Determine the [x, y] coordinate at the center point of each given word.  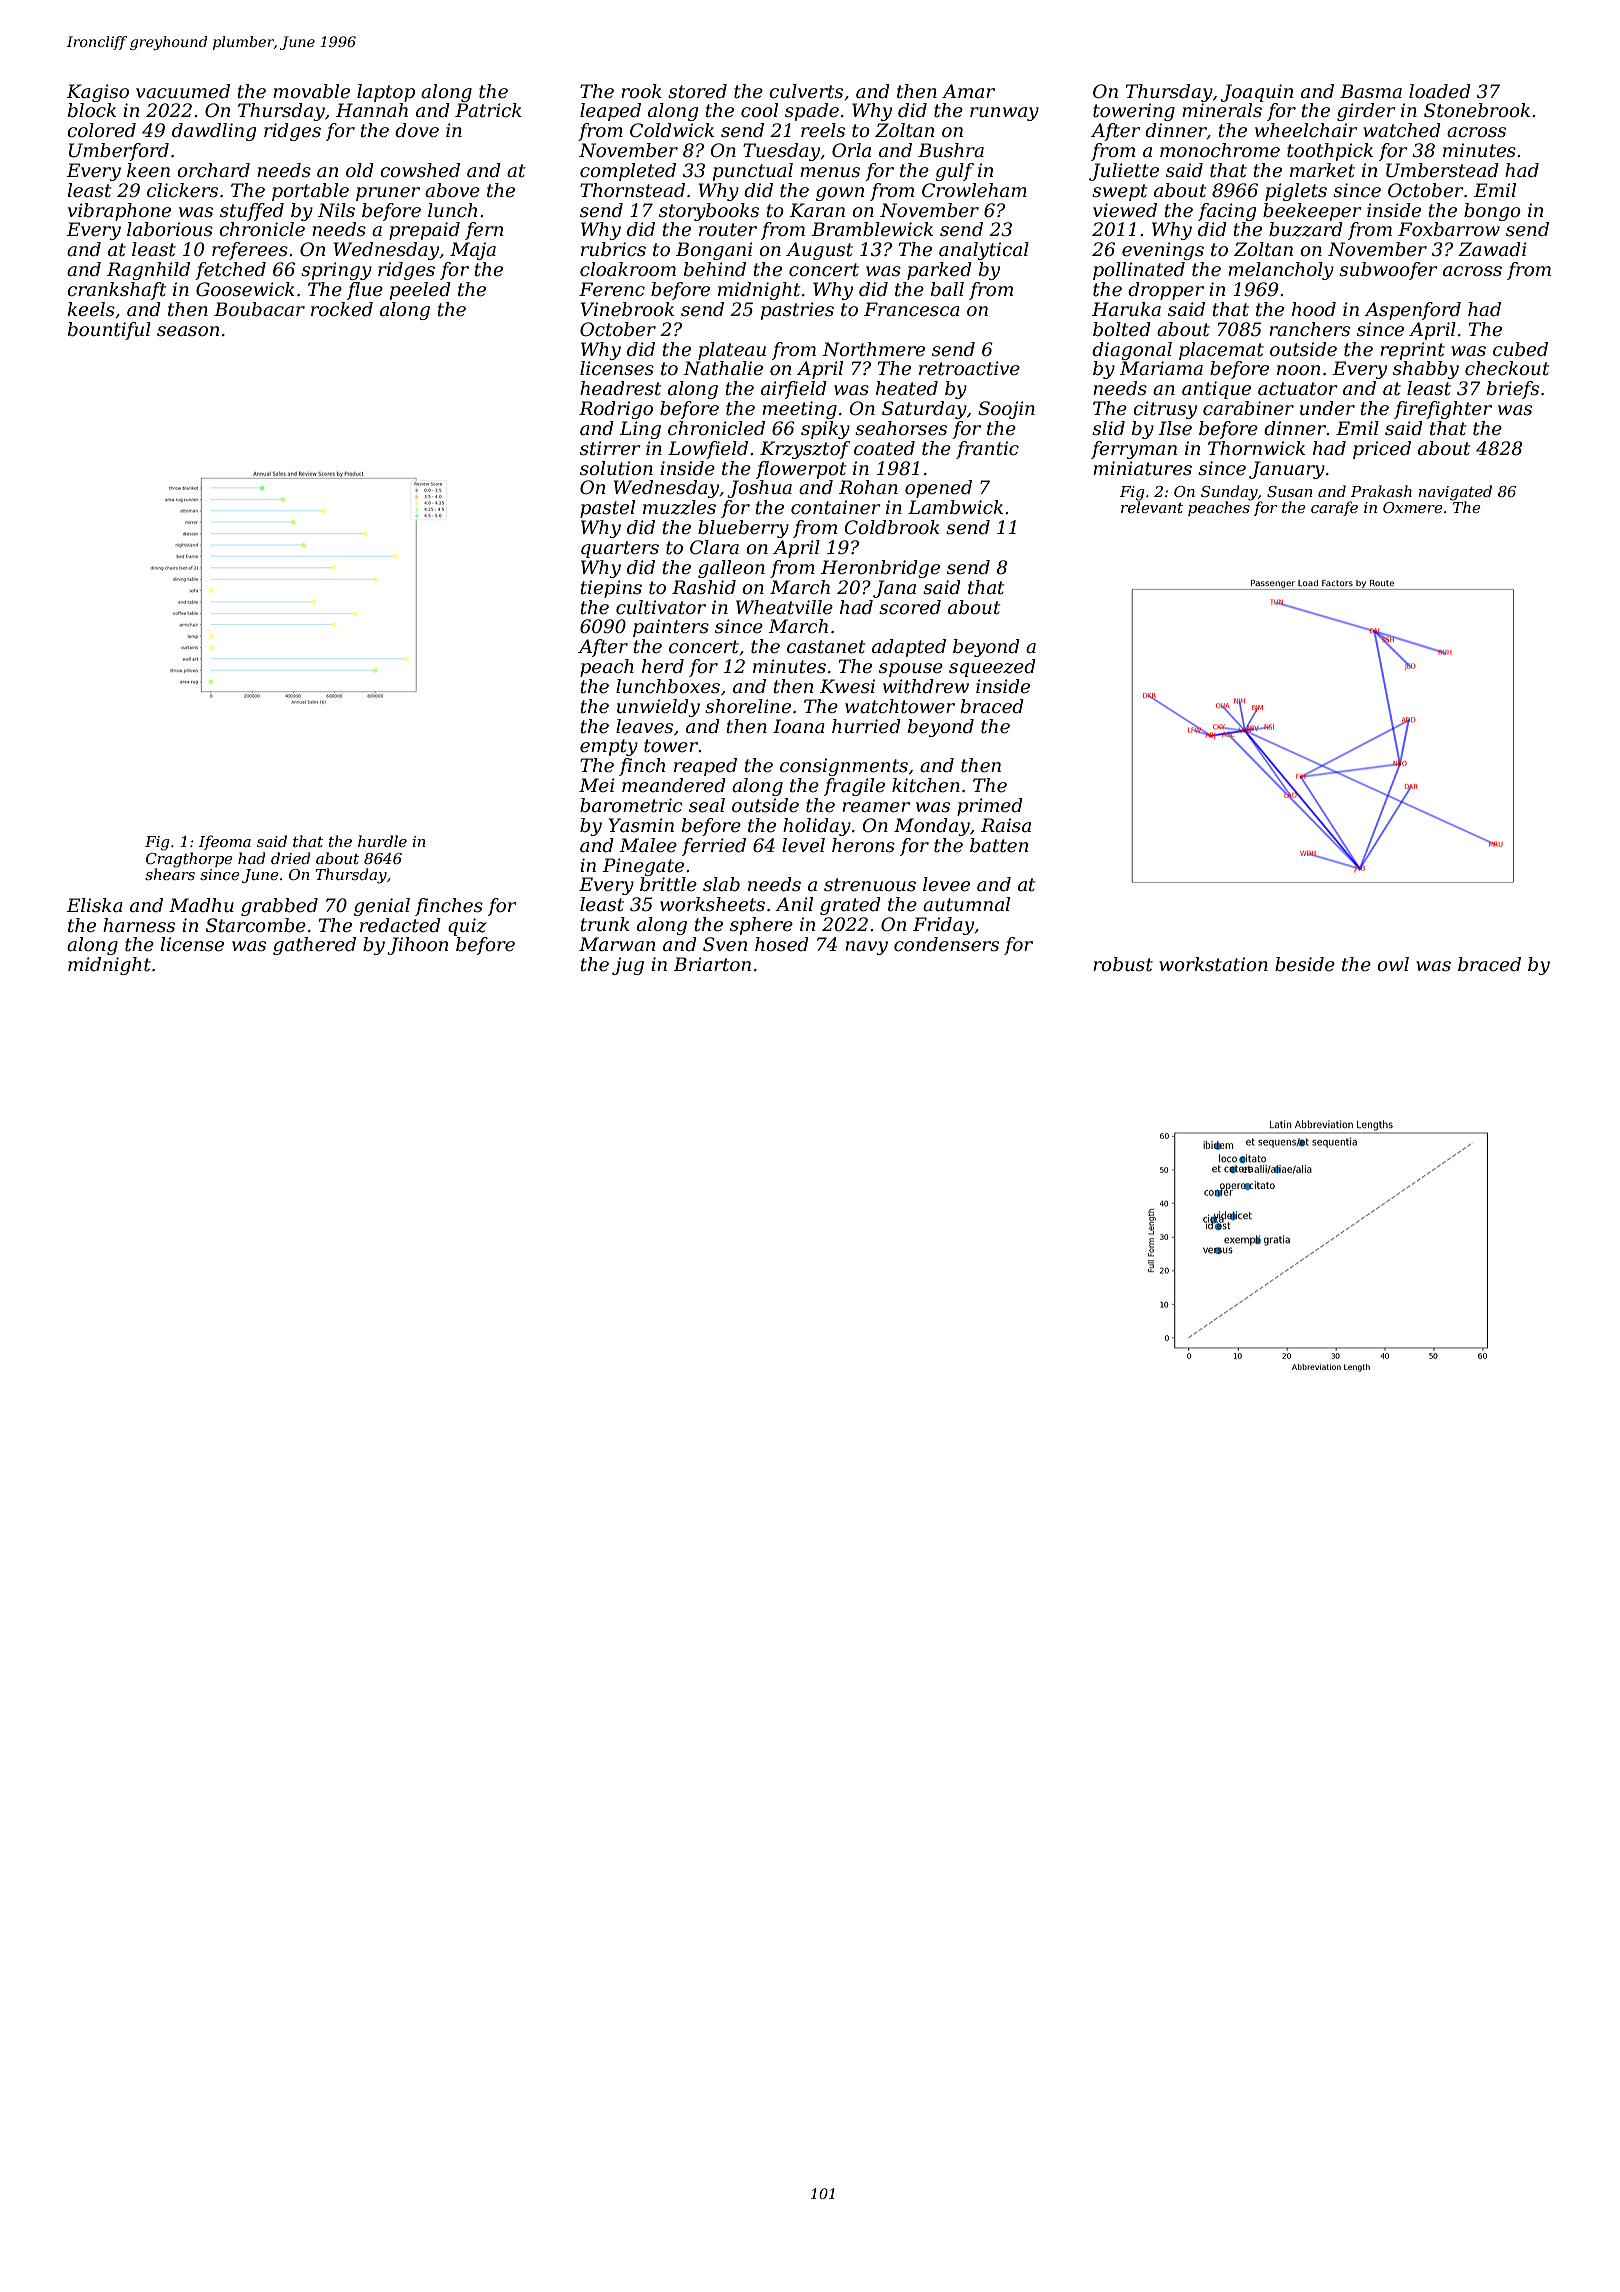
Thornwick [1256, 448]
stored [697, 91]
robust [1123, 964]
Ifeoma [225, 842]
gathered [314, 946]
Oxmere [1413, 507]
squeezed [992, 668]
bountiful [109, 331]
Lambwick [955, 507]
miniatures [1142, 468]
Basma [1371, 91]
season [188, 331]
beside [1305, 964]
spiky [825, 430]
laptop [386, 93]
